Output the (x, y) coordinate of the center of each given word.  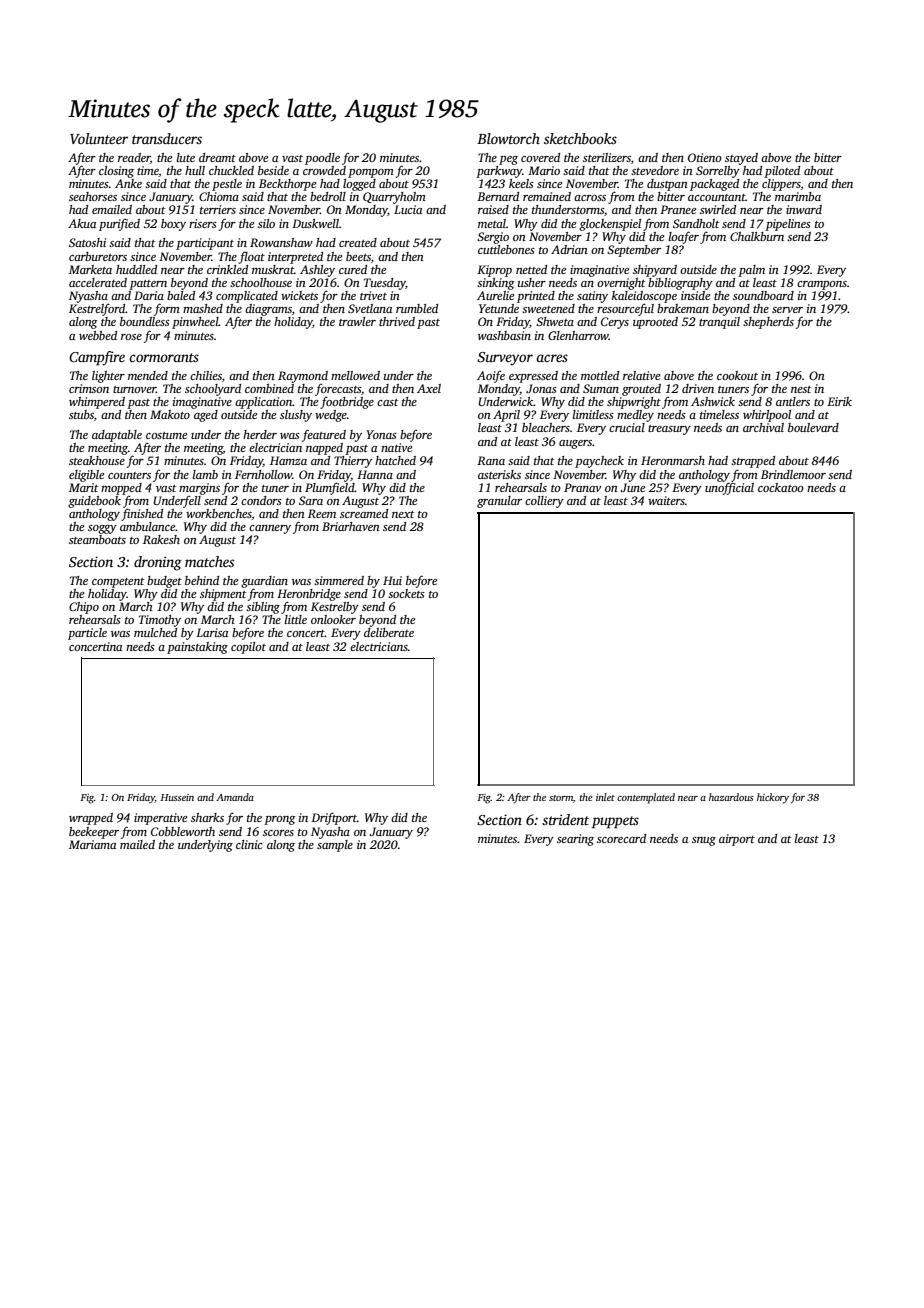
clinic (249, 844)
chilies (206, 375)
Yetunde (499, 308)
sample (335, 846)
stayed (741, 159)
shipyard (655, 271)
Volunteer (99, 138)
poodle (322, 159)
